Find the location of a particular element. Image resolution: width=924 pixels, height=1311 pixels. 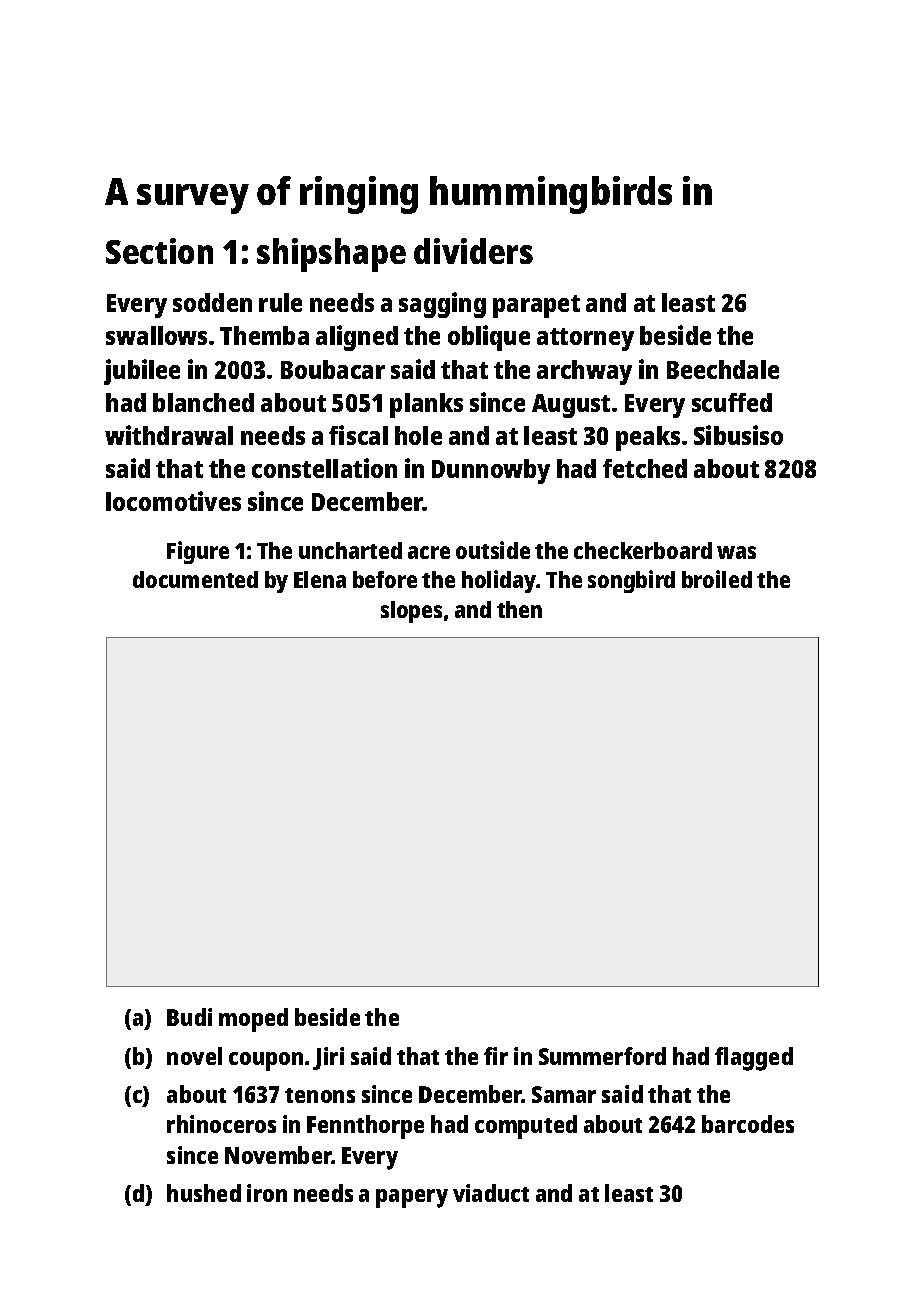

Fennthorpe is located at coordinates (365, 1127).
